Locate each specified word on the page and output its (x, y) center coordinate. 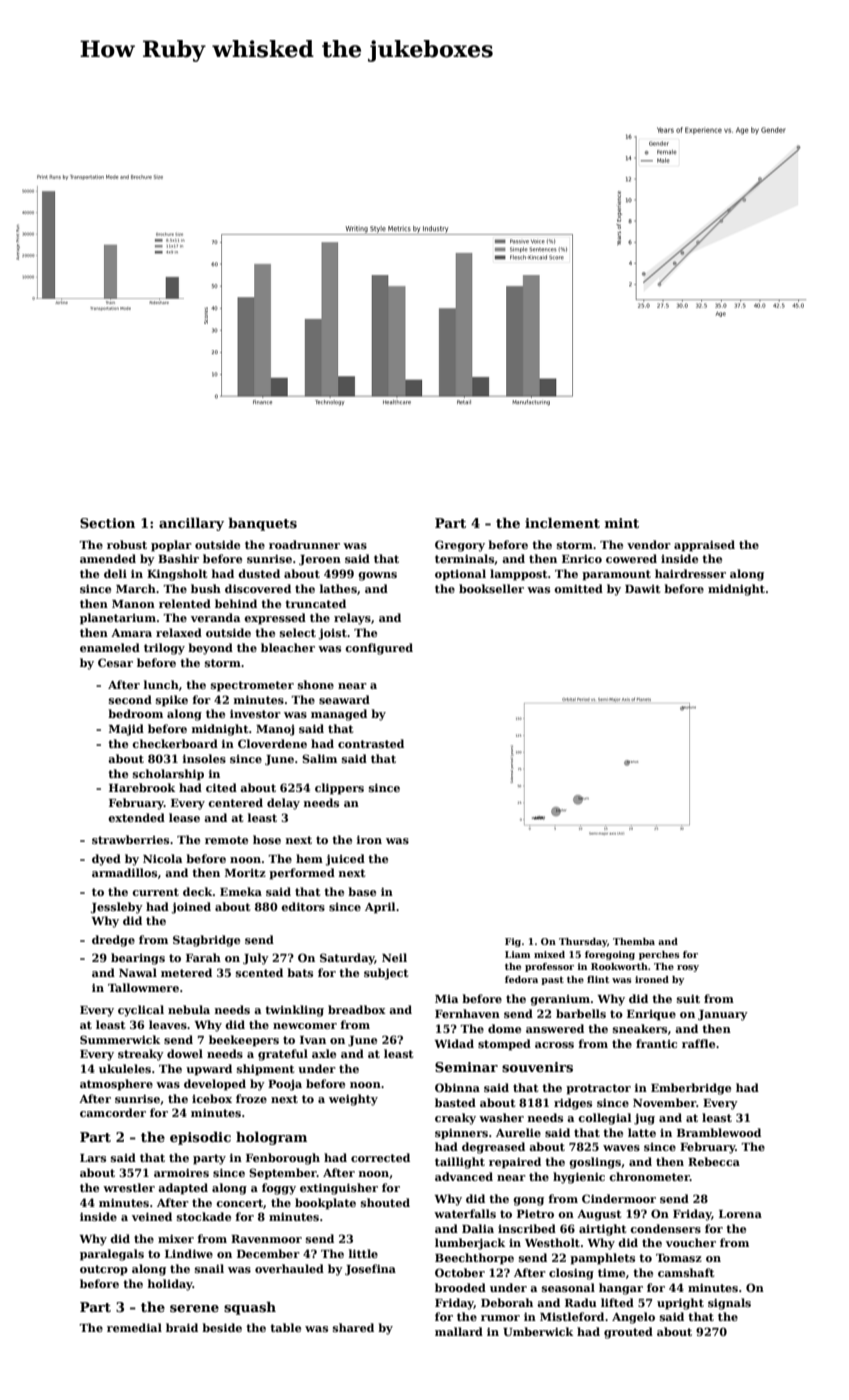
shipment (265, 1070)
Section (107, 523)
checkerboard (175, 743)
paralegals (112, 1255)
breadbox (357, 1009)
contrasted (371, 743)
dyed (106, 860)
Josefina (370, 1269)
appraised (704, 546)
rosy (688, 968)
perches (659, 955)
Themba (634, 941)
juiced (345, 860)
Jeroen (320, 560)
